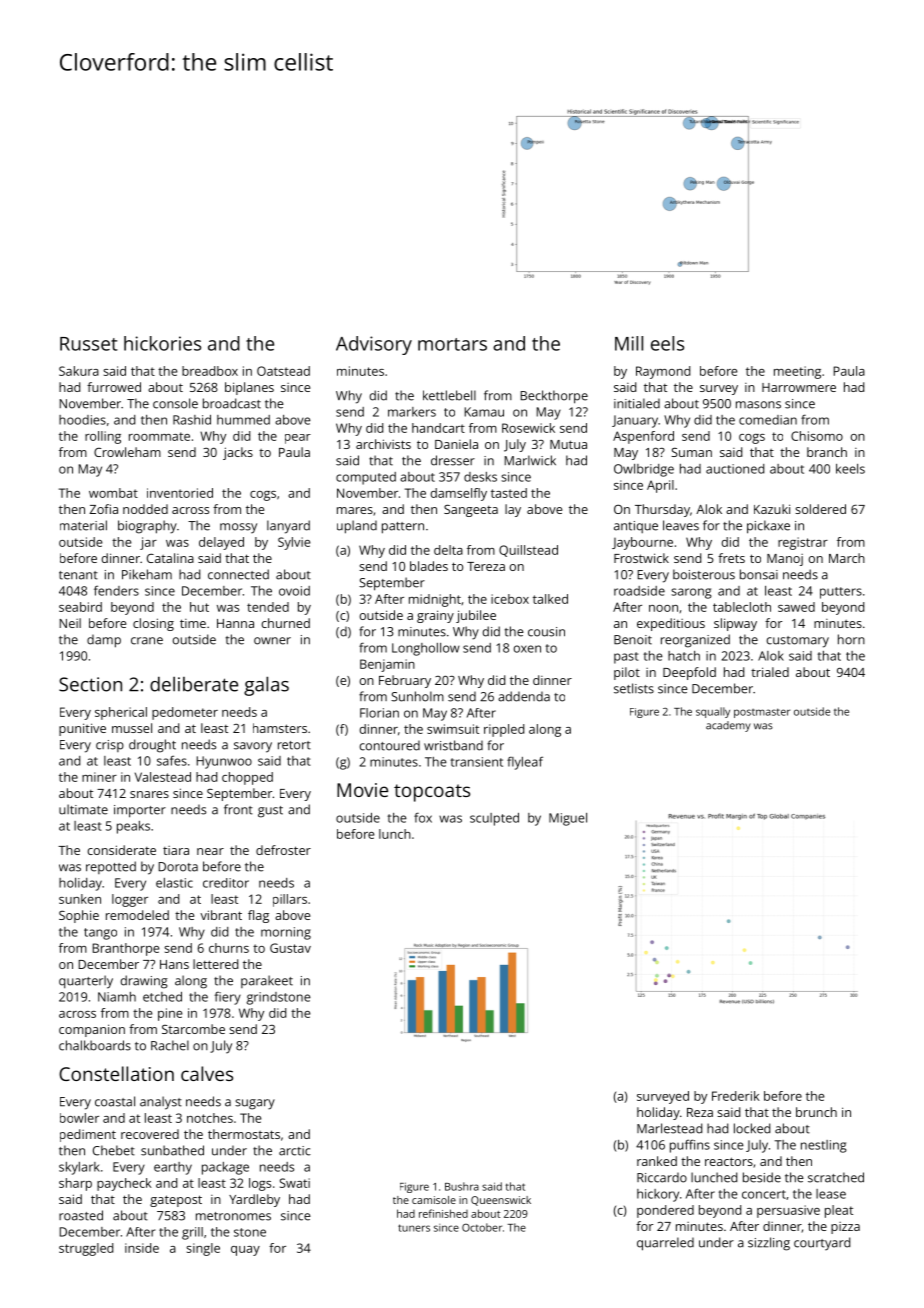 The image size is (924, 1308). I want to click on paycheck, so click(124, 1184).
